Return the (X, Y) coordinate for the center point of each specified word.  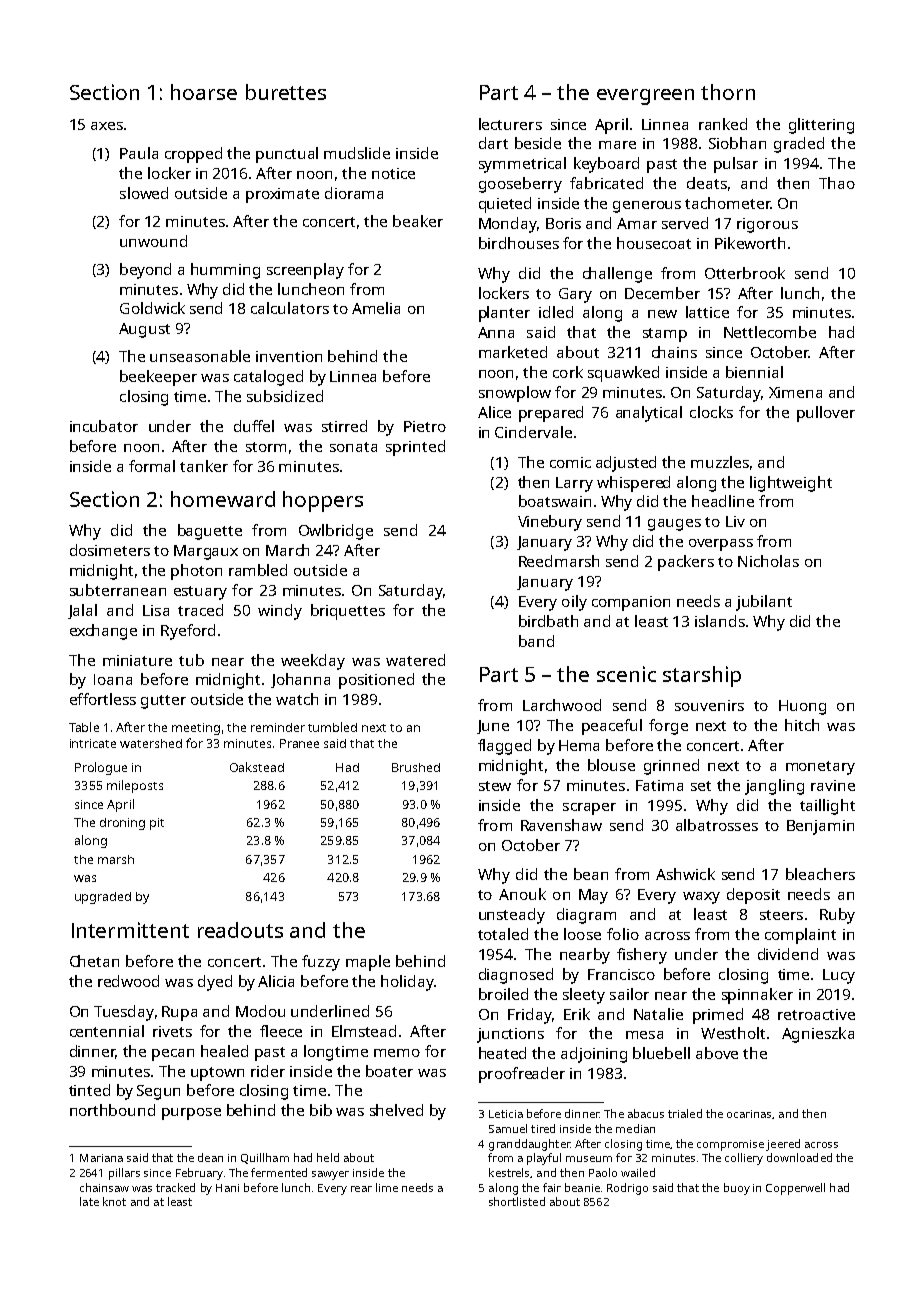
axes (107, 126)
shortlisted (517, 1201)
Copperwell (795, 1189)
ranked (723, 124)
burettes (286, 92)
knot (114, 1201)
